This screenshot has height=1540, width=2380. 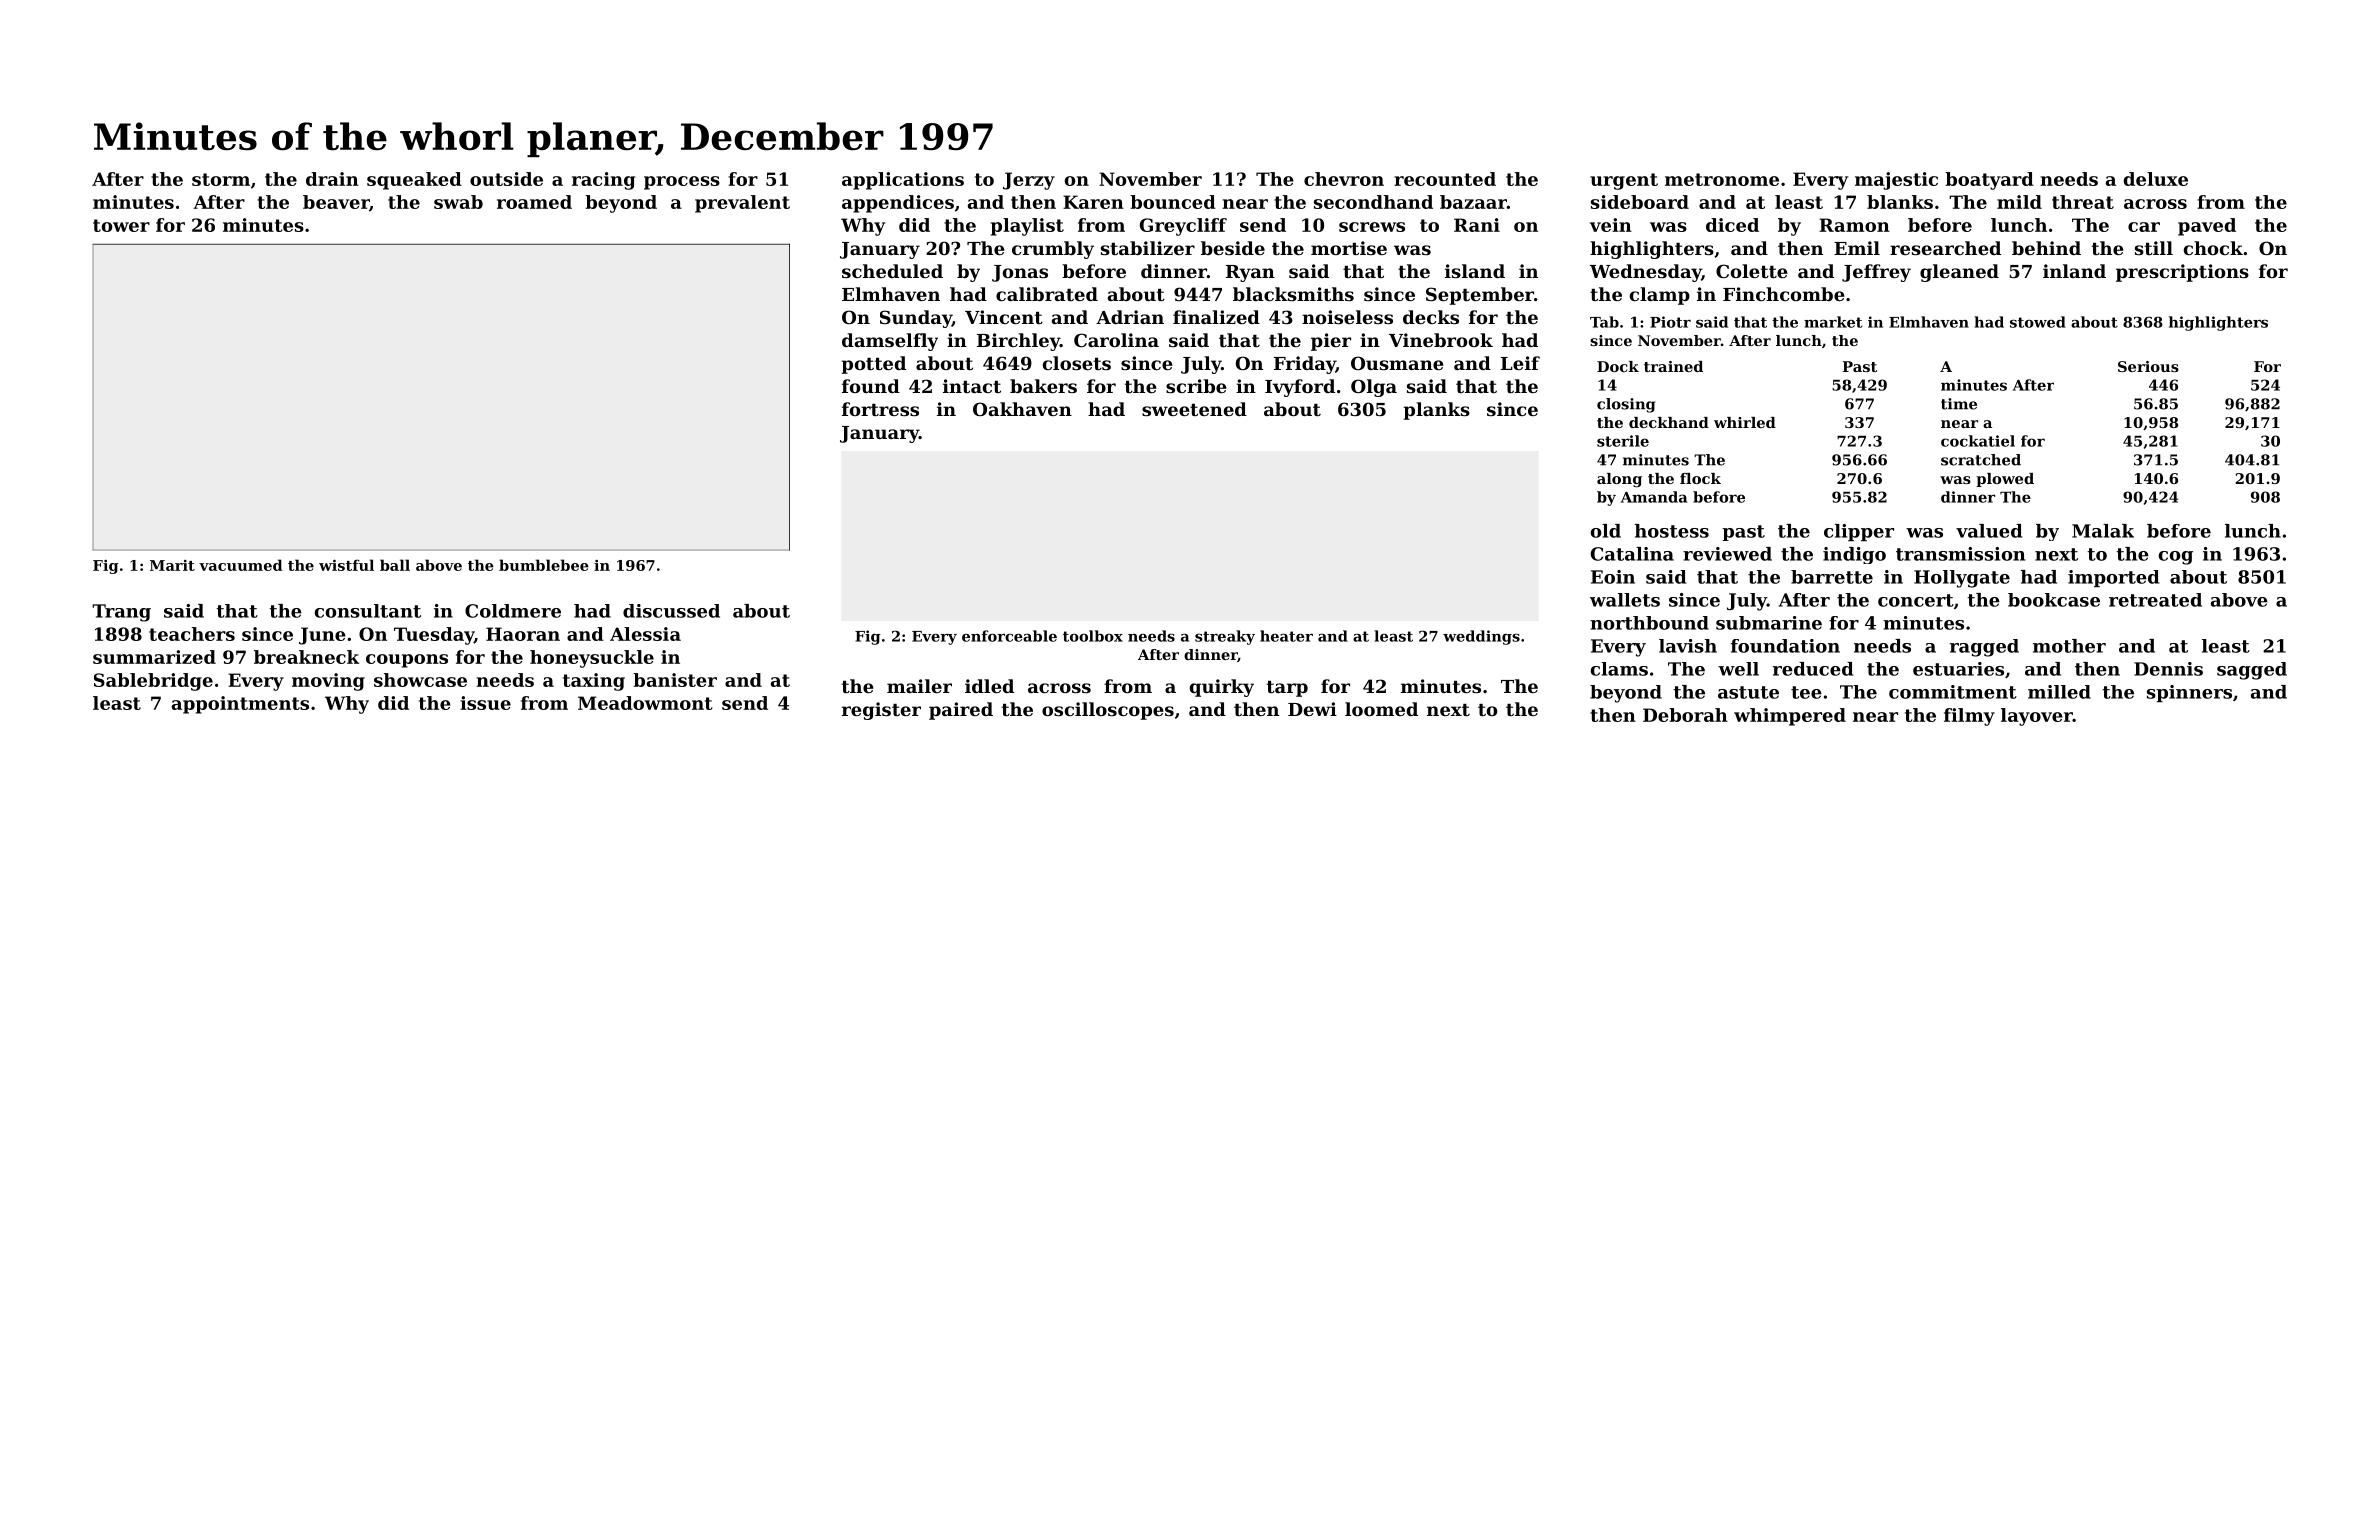 What do you see at coordinates (2182, 273) in the screenshot?
I see `prescriptions` at bounding box center [2182, 273].
